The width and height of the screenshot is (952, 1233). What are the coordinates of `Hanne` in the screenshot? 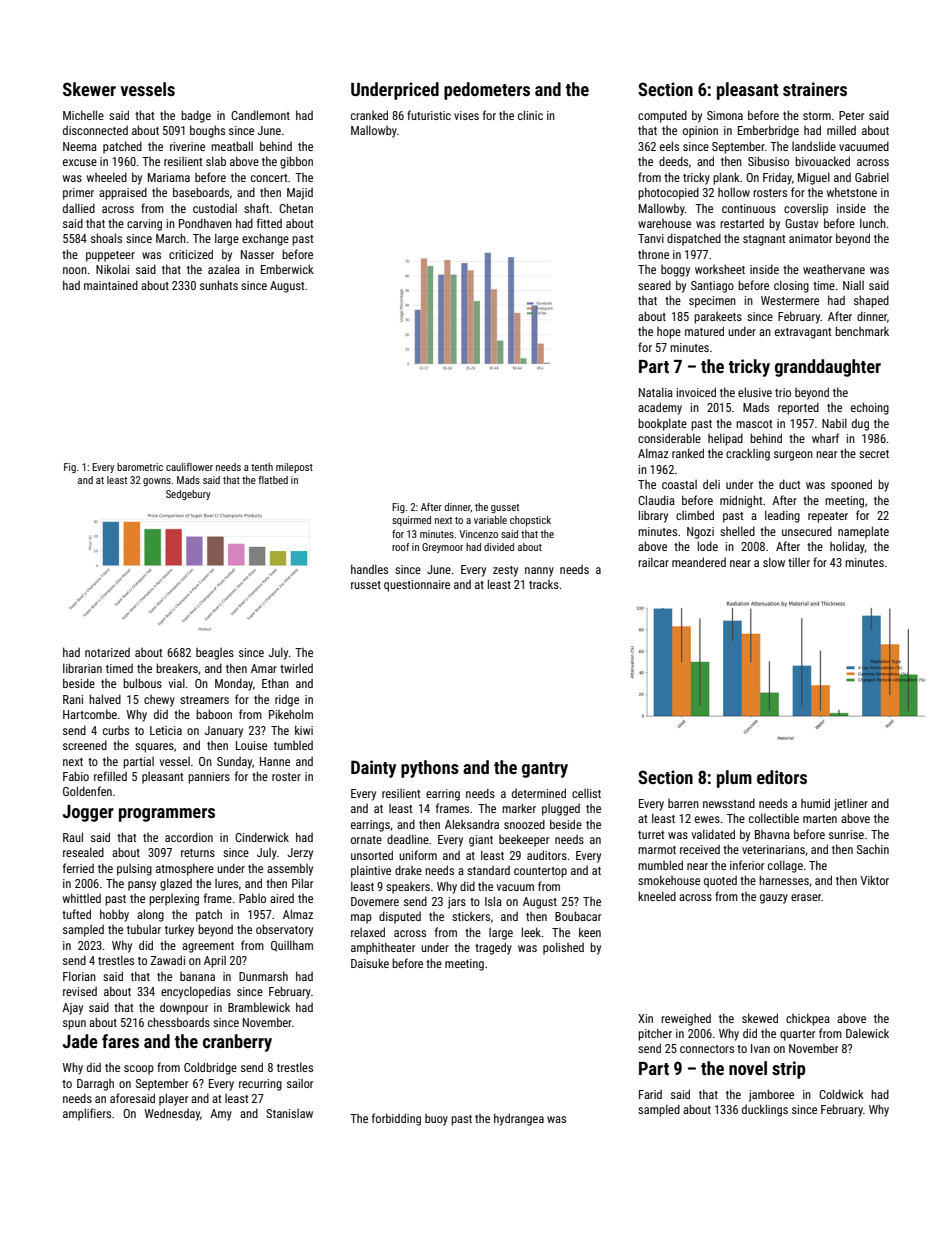 It's located at (275, 761).
